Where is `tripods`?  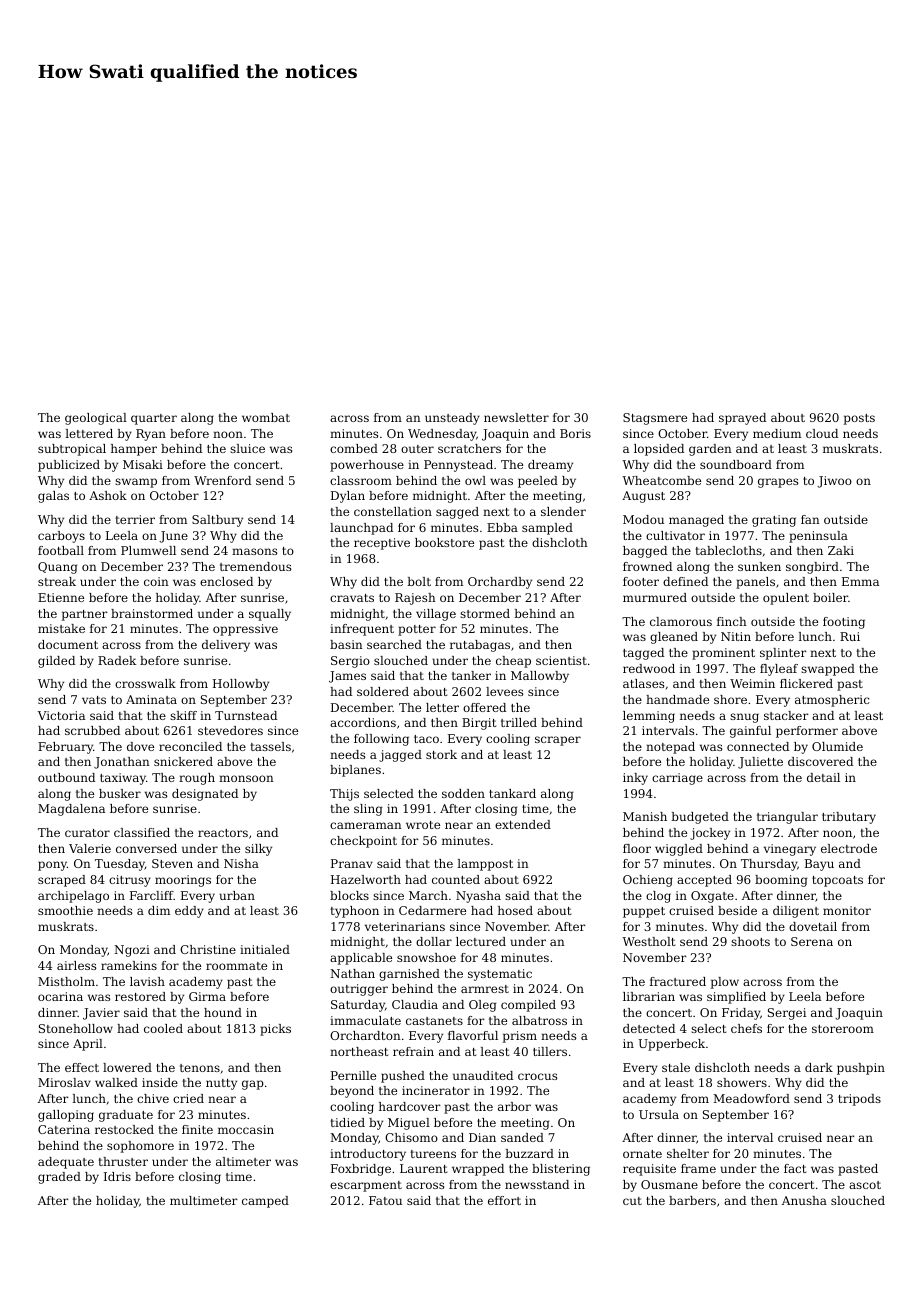 tripods is located at coordinates (859, 1100).
